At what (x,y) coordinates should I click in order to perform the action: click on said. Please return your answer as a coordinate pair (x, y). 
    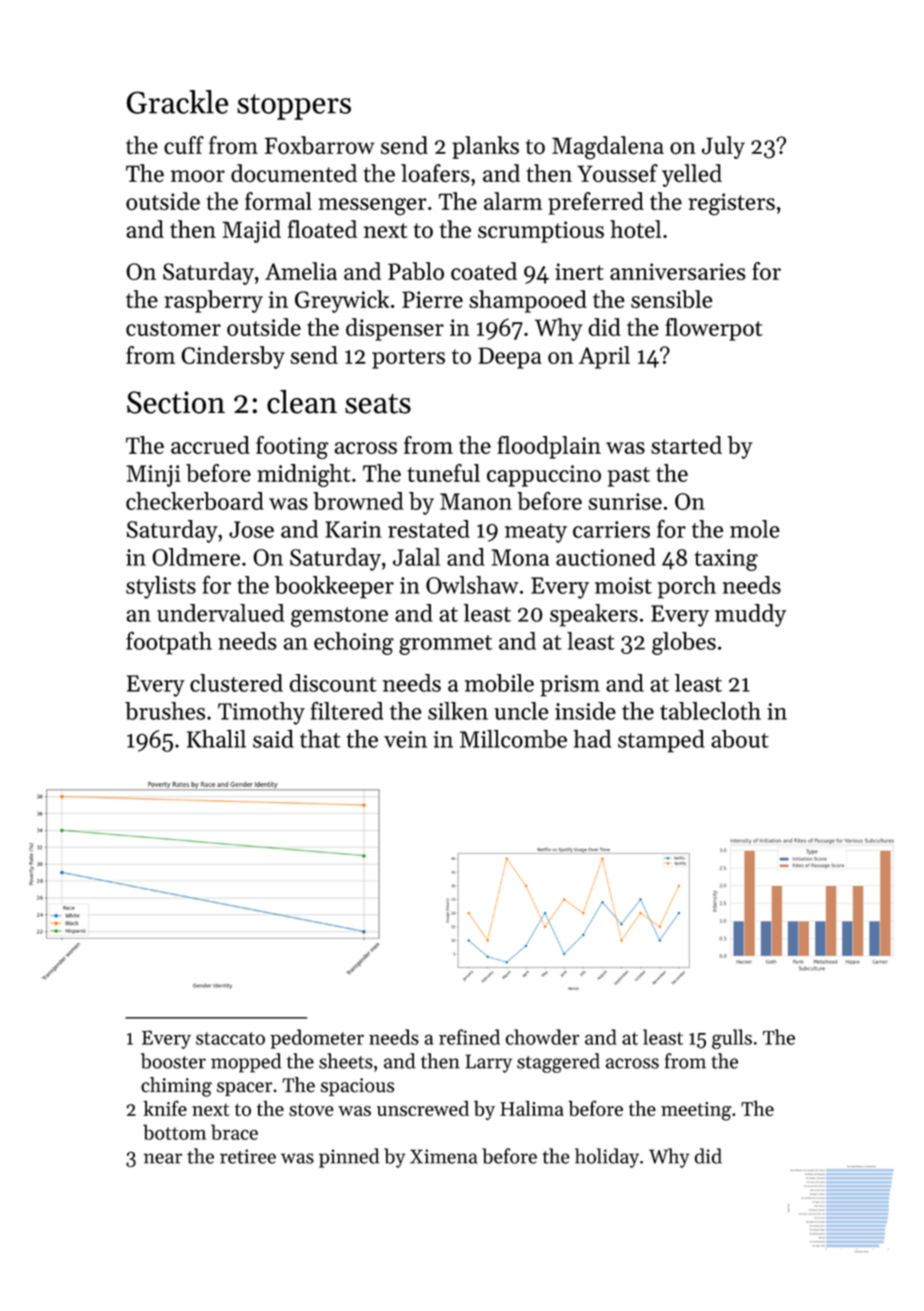
    Looking at the image, I should click on (273, 738).
